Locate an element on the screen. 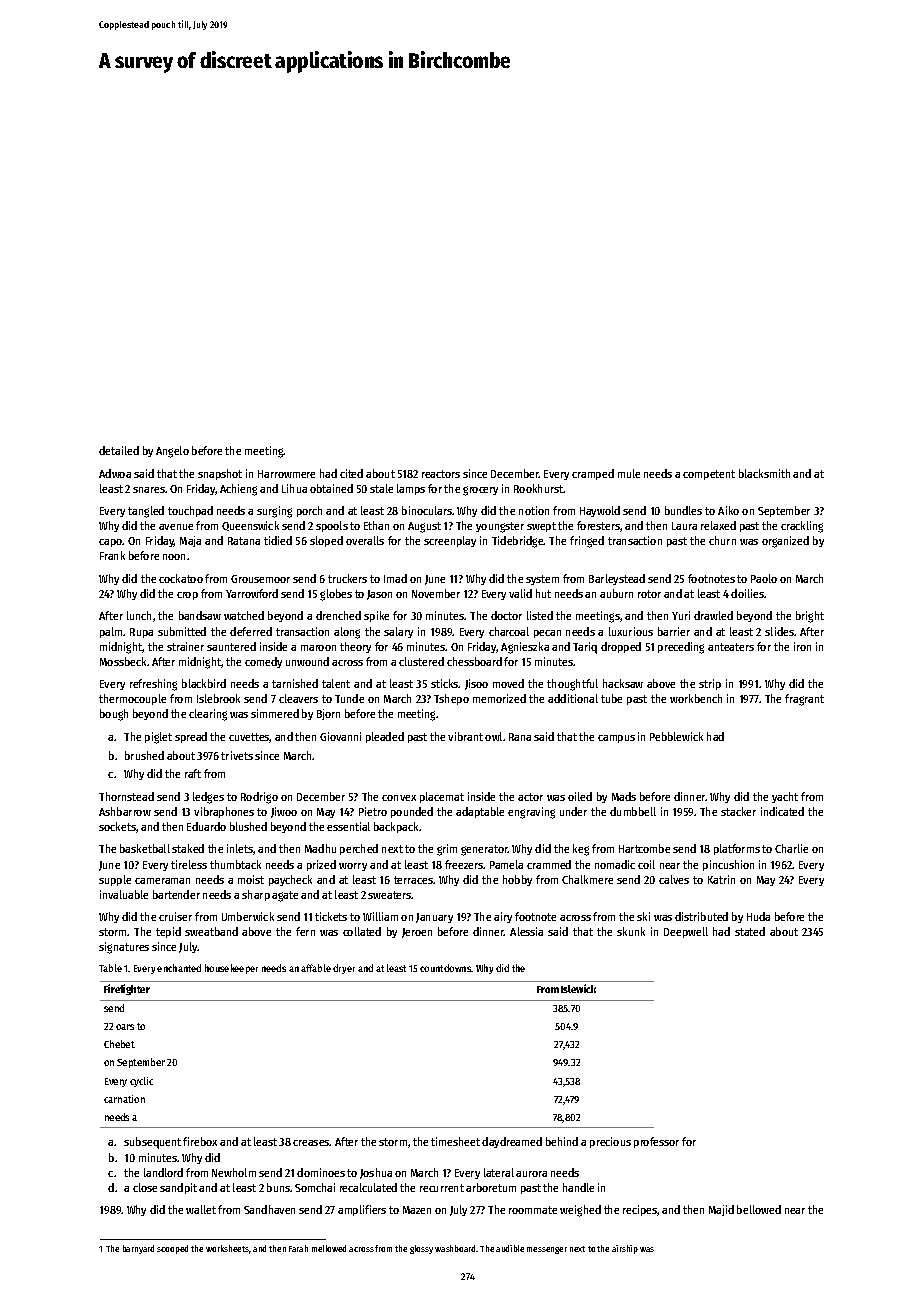  buns is located at coordinates (278, 1187).
